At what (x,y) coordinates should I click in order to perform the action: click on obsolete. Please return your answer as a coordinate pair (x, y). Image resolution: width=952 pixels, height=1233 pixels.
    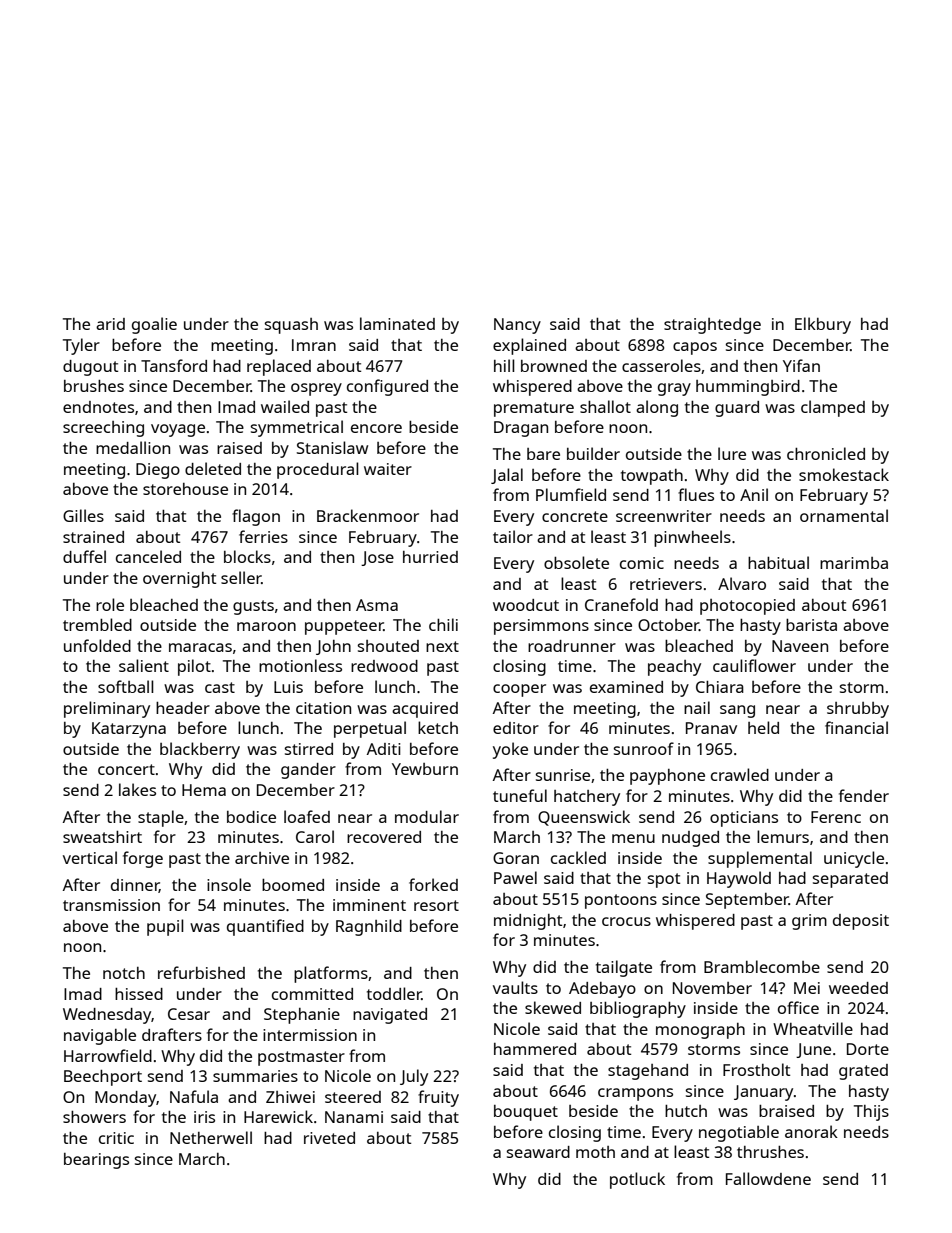
    Looking at the image, I should click on (576, 562).
